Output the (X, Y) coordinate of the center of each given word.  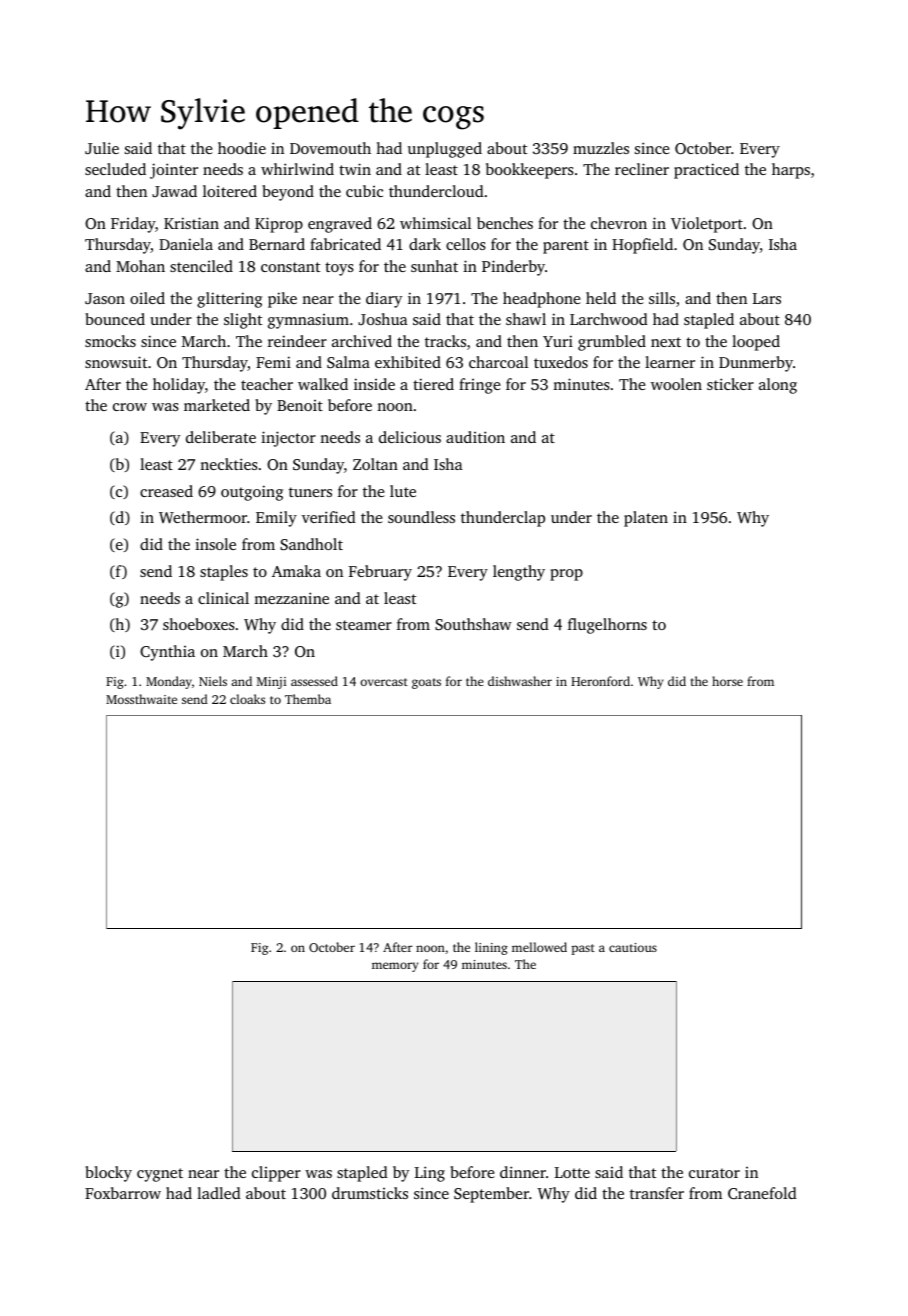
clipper (276, 1174)
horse (727, 681)
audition (475, 437)
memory (395, 967)
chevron (619, 223)
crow (130, 407)
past (583, 949)
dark (425, 244)
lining (491, 948)
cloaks (247, 699)
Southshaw (473, 624)
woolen (676, 384)
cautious (633, 947)
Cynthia (167, 653)
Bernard (277, 244)
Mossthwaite (141, 699)
